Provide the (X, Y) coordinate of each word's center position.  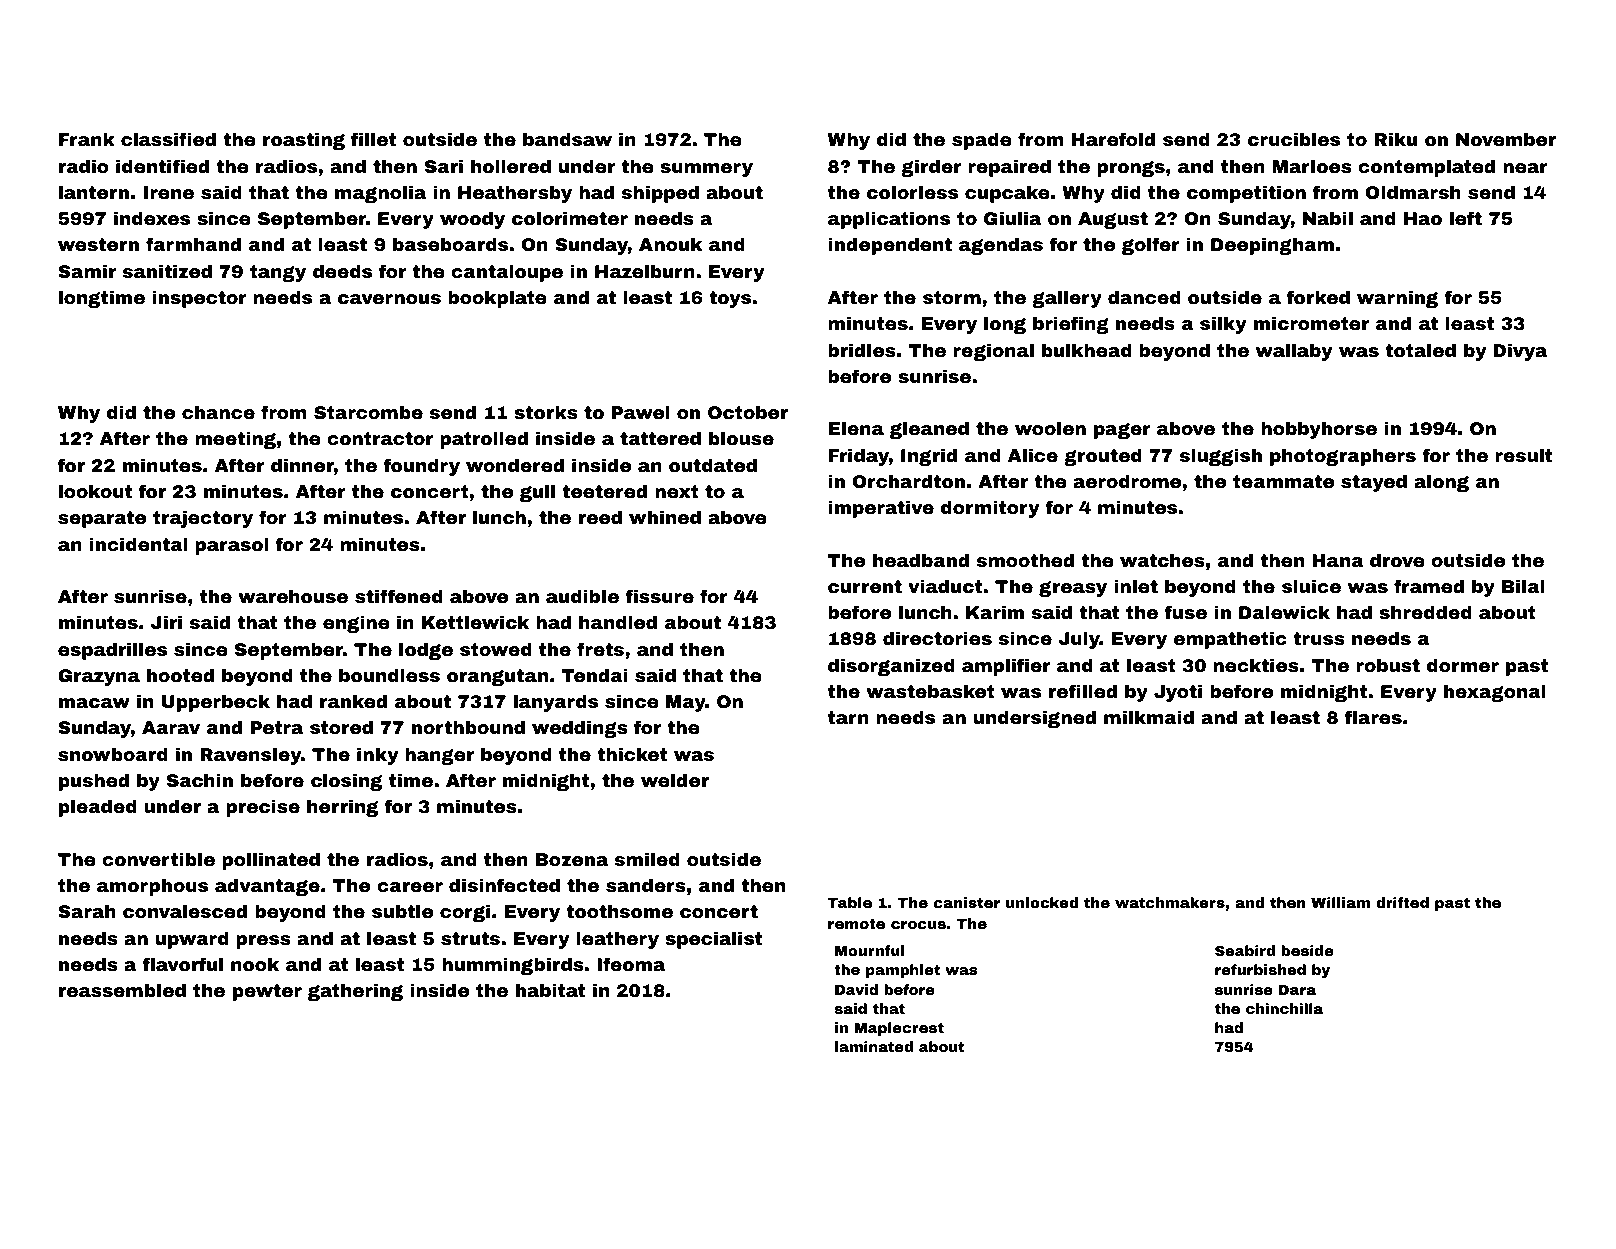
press (263, 942)
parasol (232, 546)
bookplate (497, 299)
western (98, 244)
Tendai (595, 675)
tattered (660, 438)
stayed (1374, 483)
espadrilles (112, 651)
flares (1373, 717)
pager (1122, 431)
